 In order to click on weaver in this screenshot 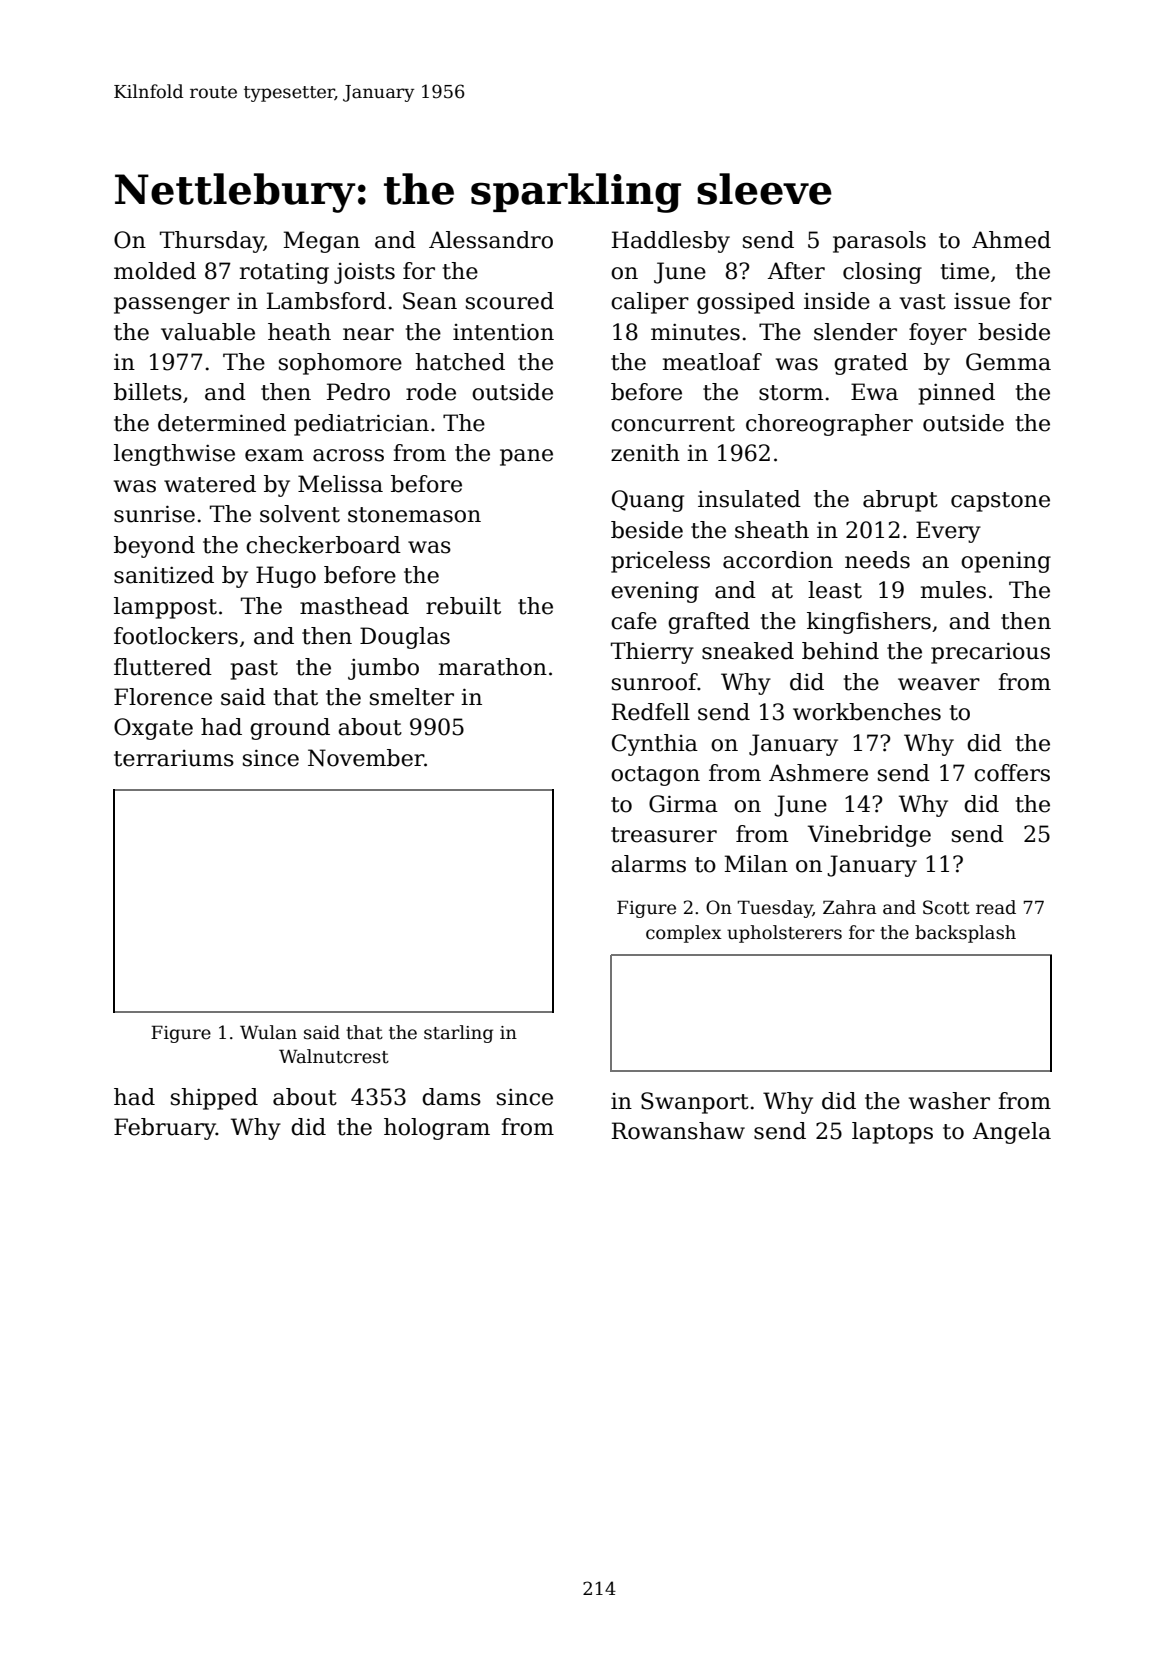, I will do `click(939, 684)`.
